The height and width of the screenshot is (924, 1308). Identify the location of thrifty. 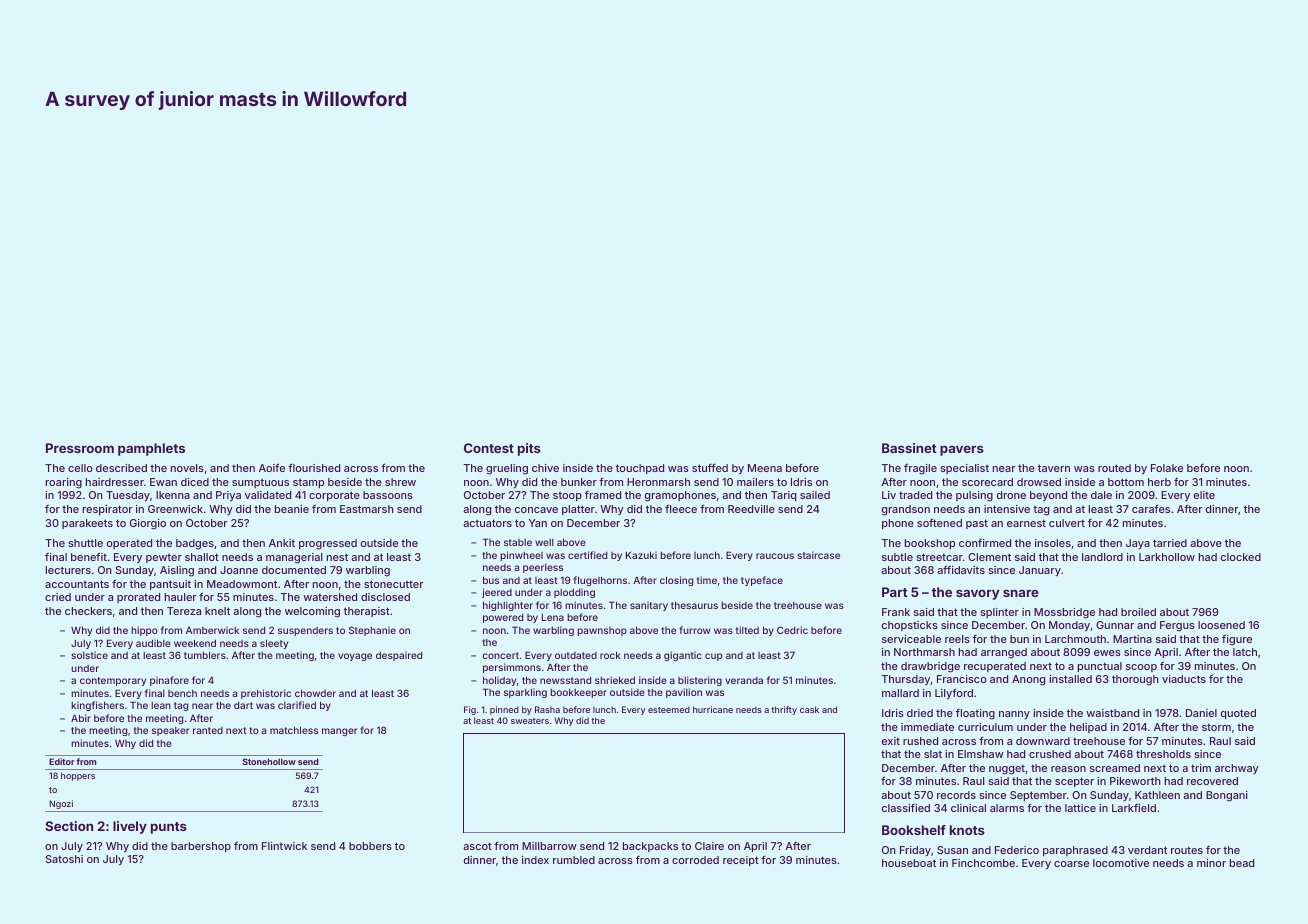
(784, 710).
